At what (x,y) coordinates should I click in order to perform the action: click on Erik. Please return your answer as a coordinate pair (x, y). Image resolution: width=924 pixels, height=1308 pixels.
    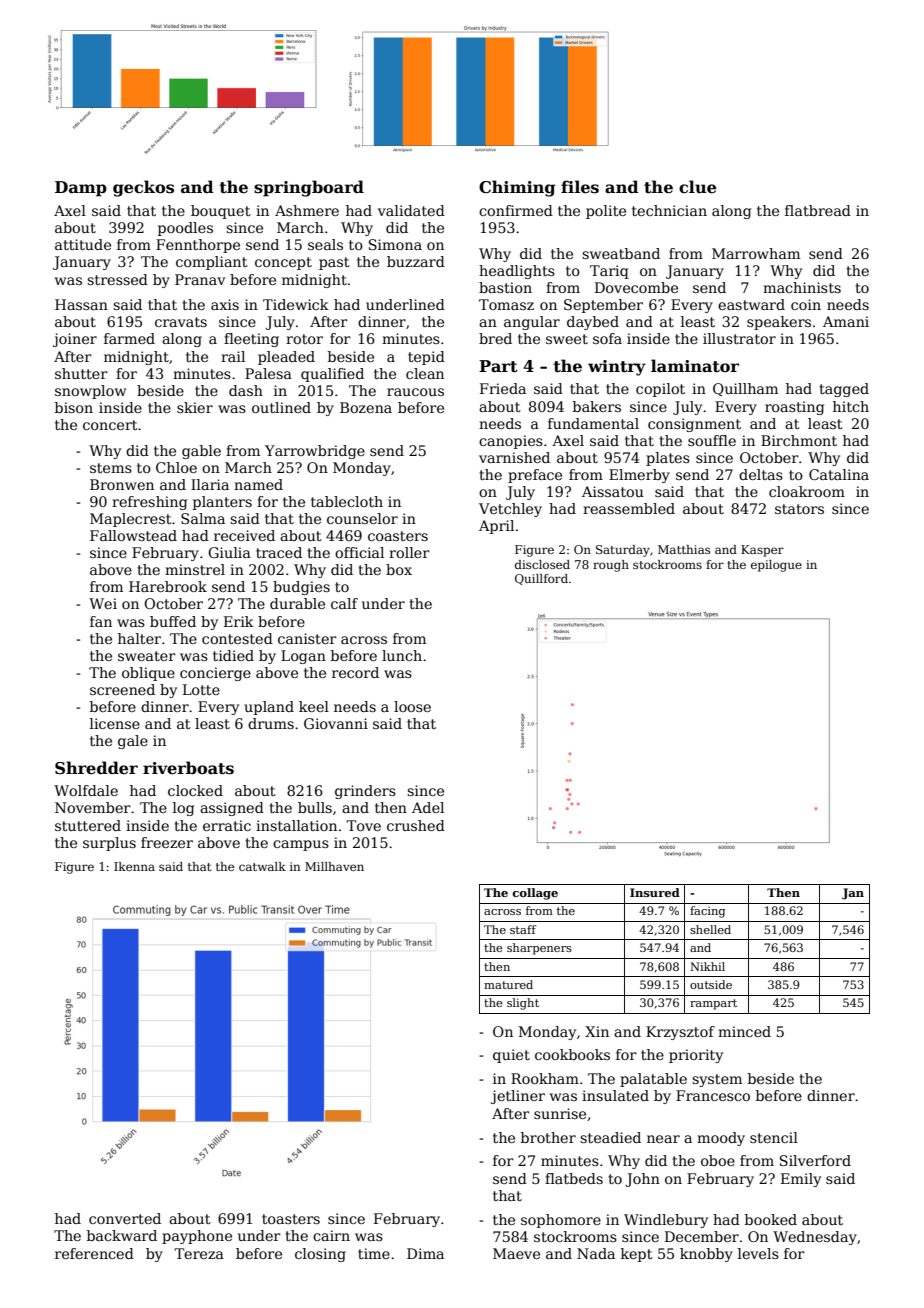
    Looking at the image, I should click on (239, 621).
